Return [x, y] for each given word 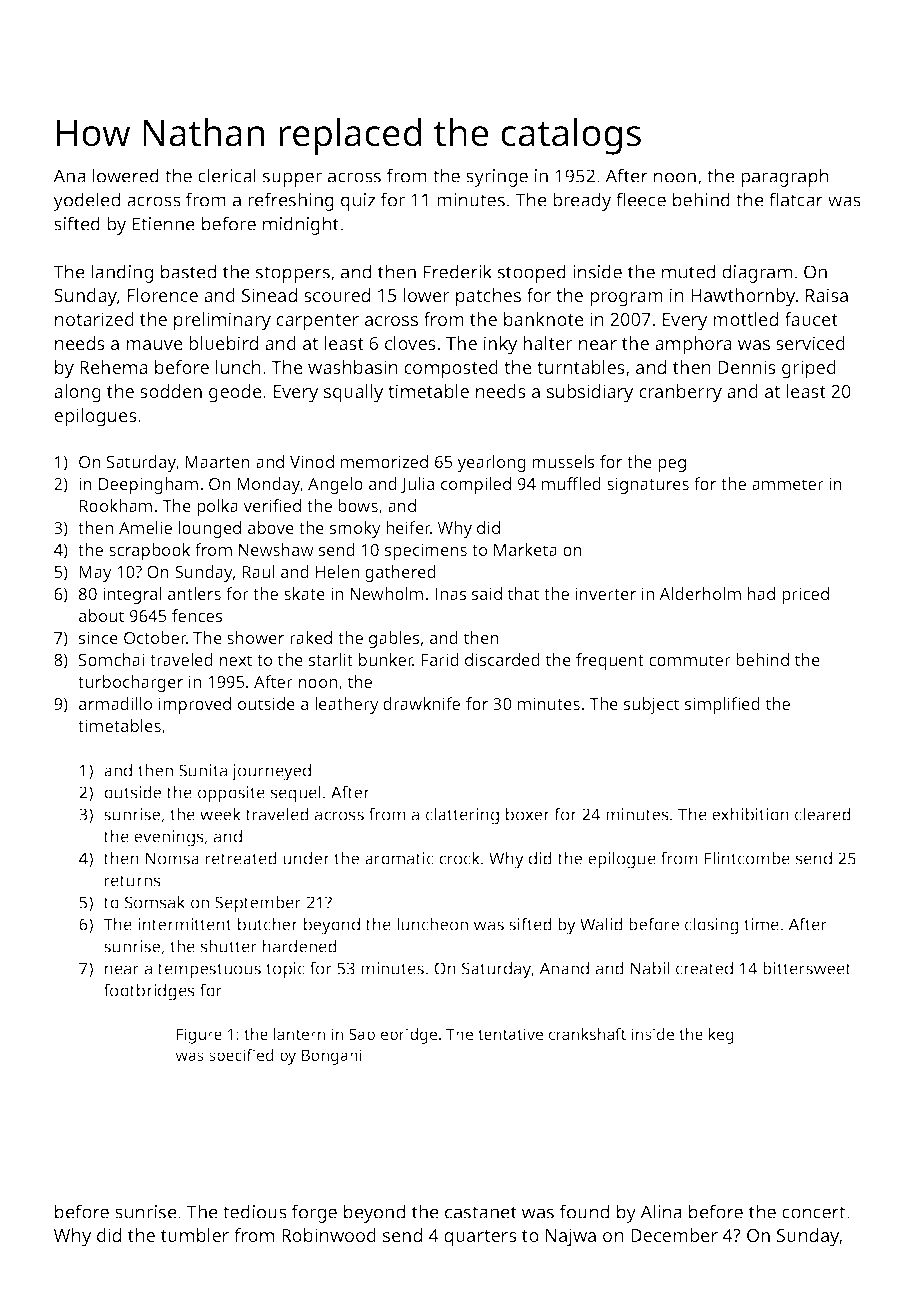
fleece [641, 199]
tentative [510, 1034]
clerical [227, 175]
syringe [497, 178]
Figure [199, 1036]
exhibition [750, 814]
